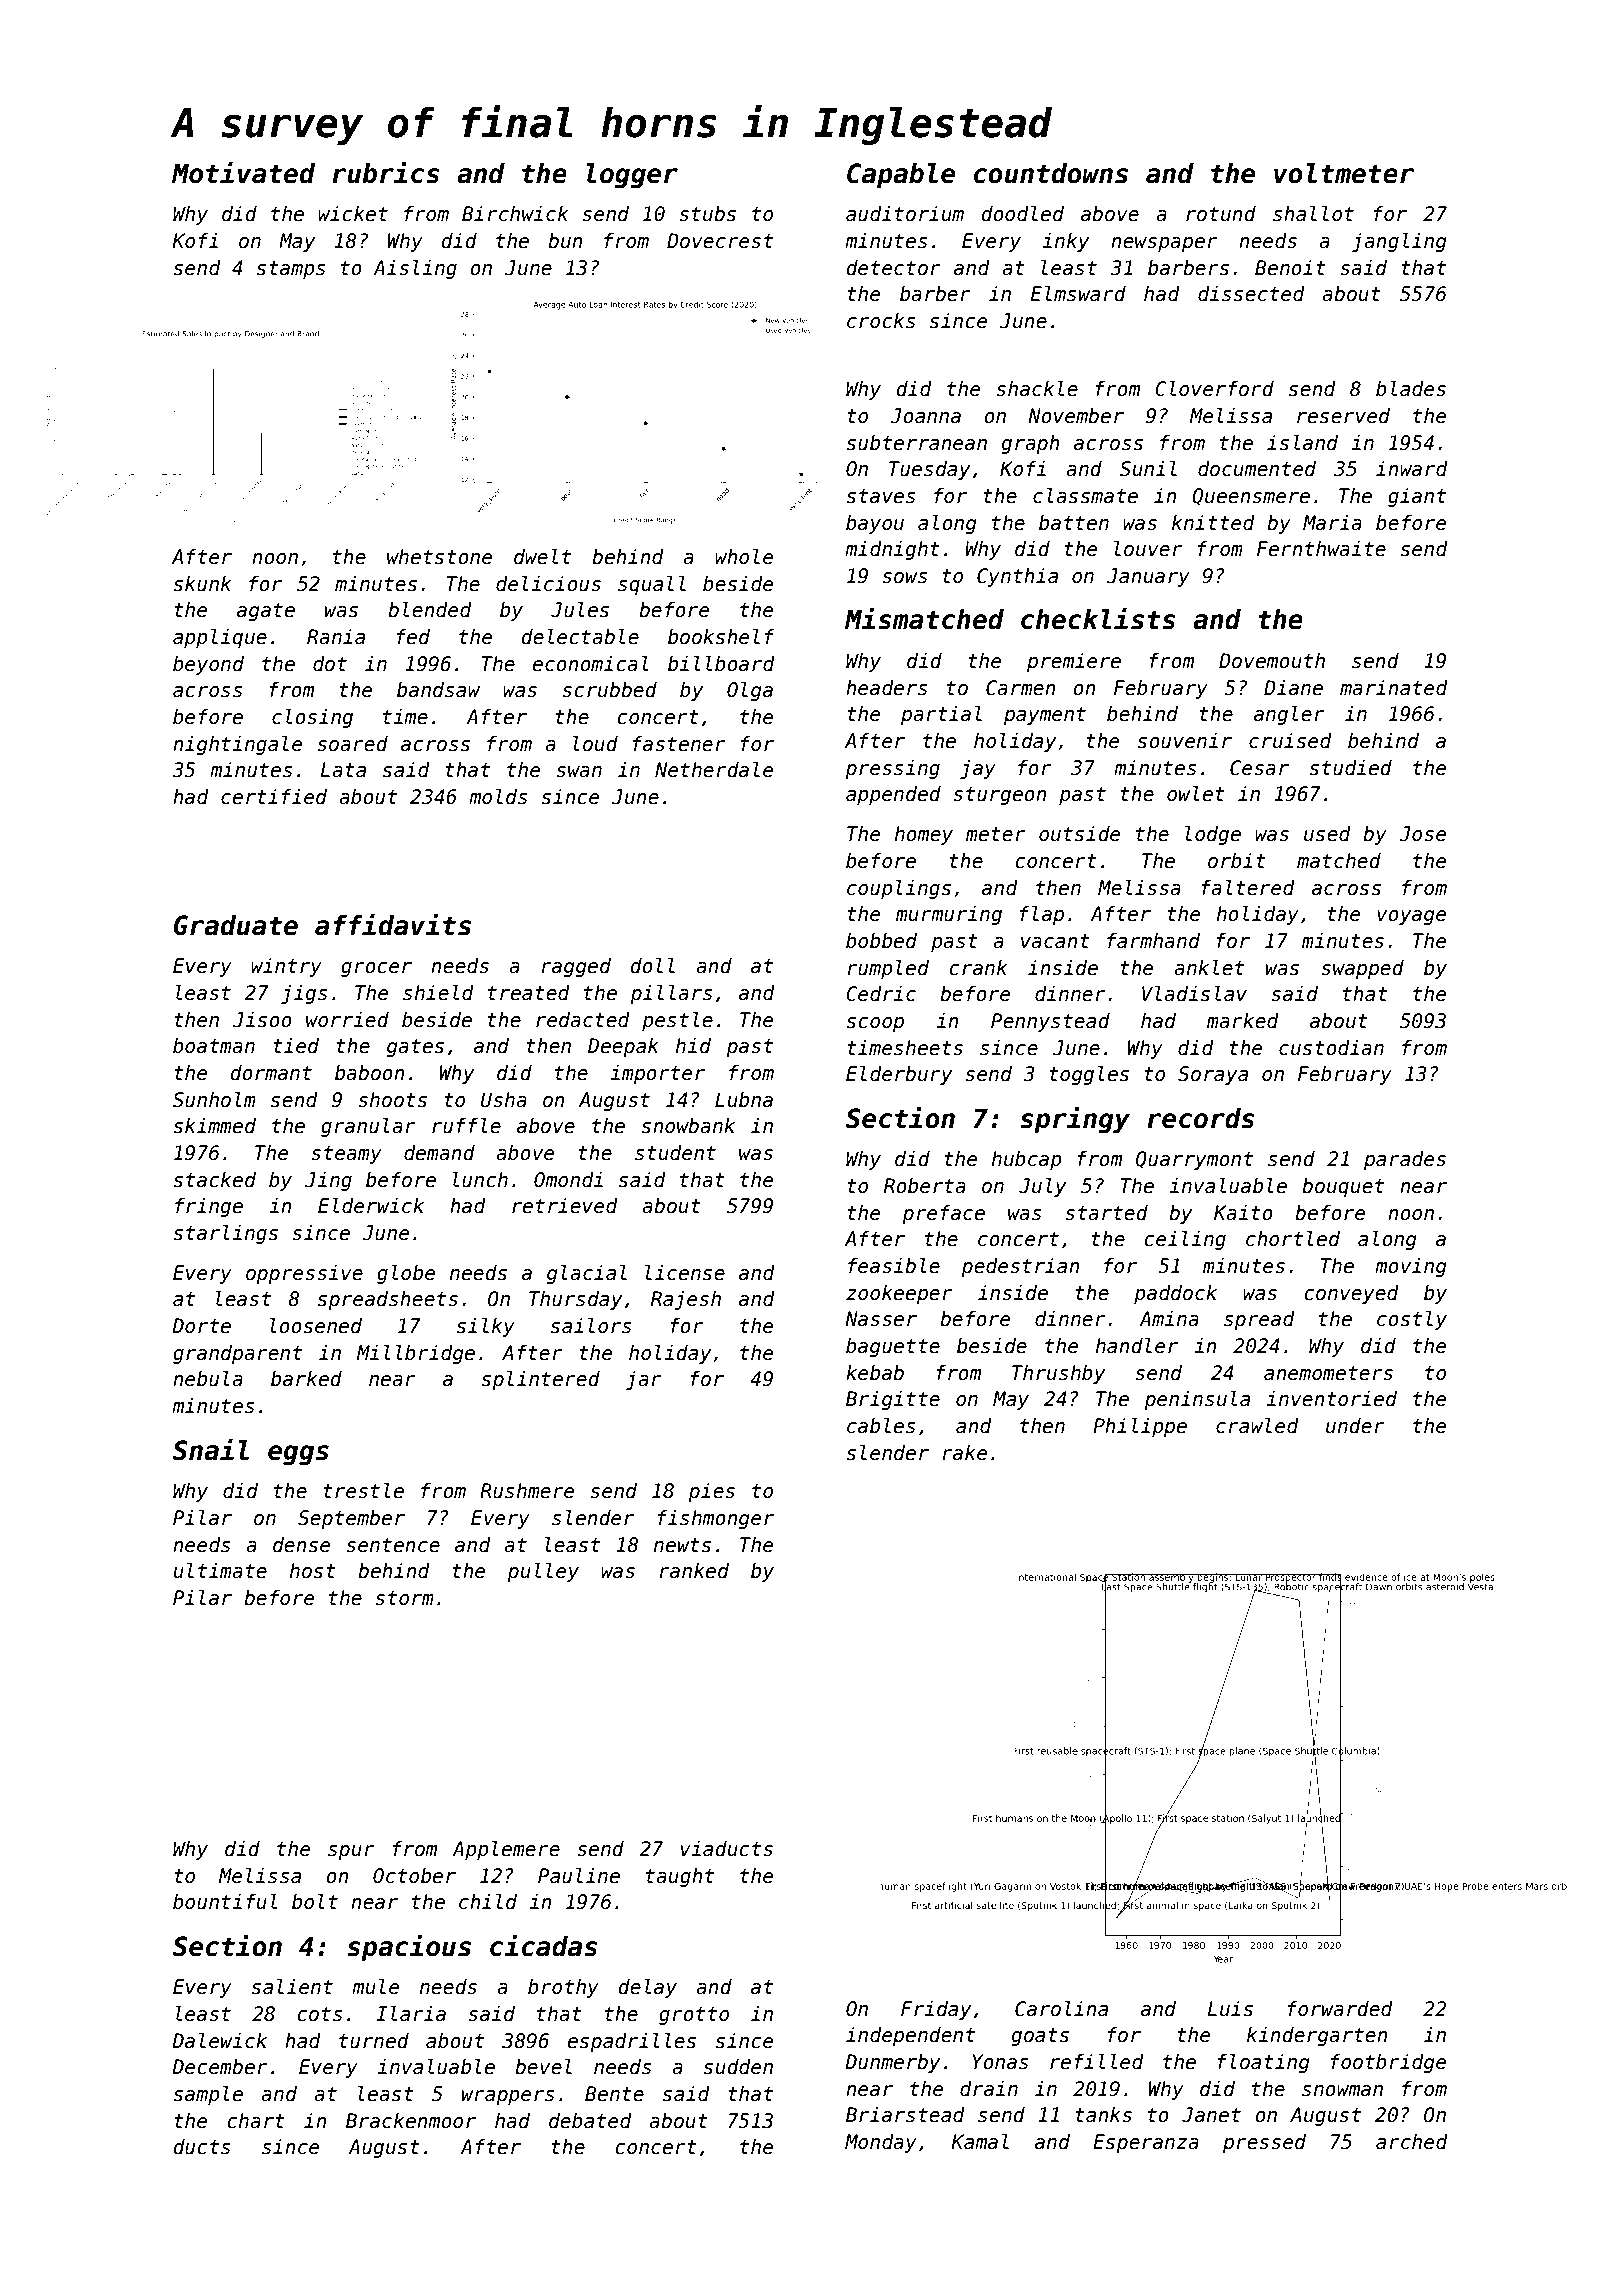 The image size is (1620, 2292). Describe the element at coordinates (1148, 469) in the screenshot. I see `Sunil` at that location.
